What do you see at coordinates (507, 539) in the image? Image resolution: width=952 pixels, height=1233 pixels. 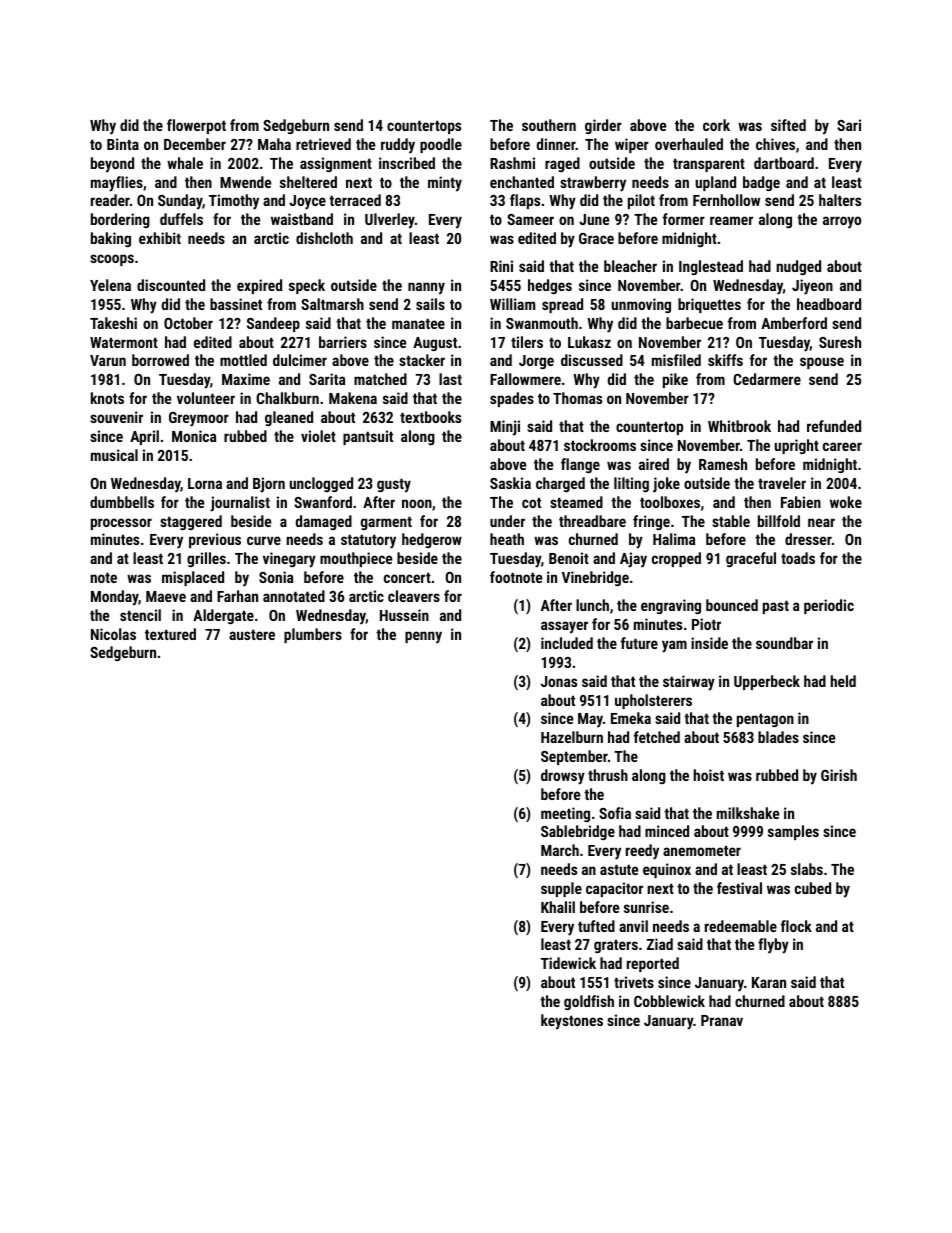 I see `heath` at bounding box center [507, 539].
